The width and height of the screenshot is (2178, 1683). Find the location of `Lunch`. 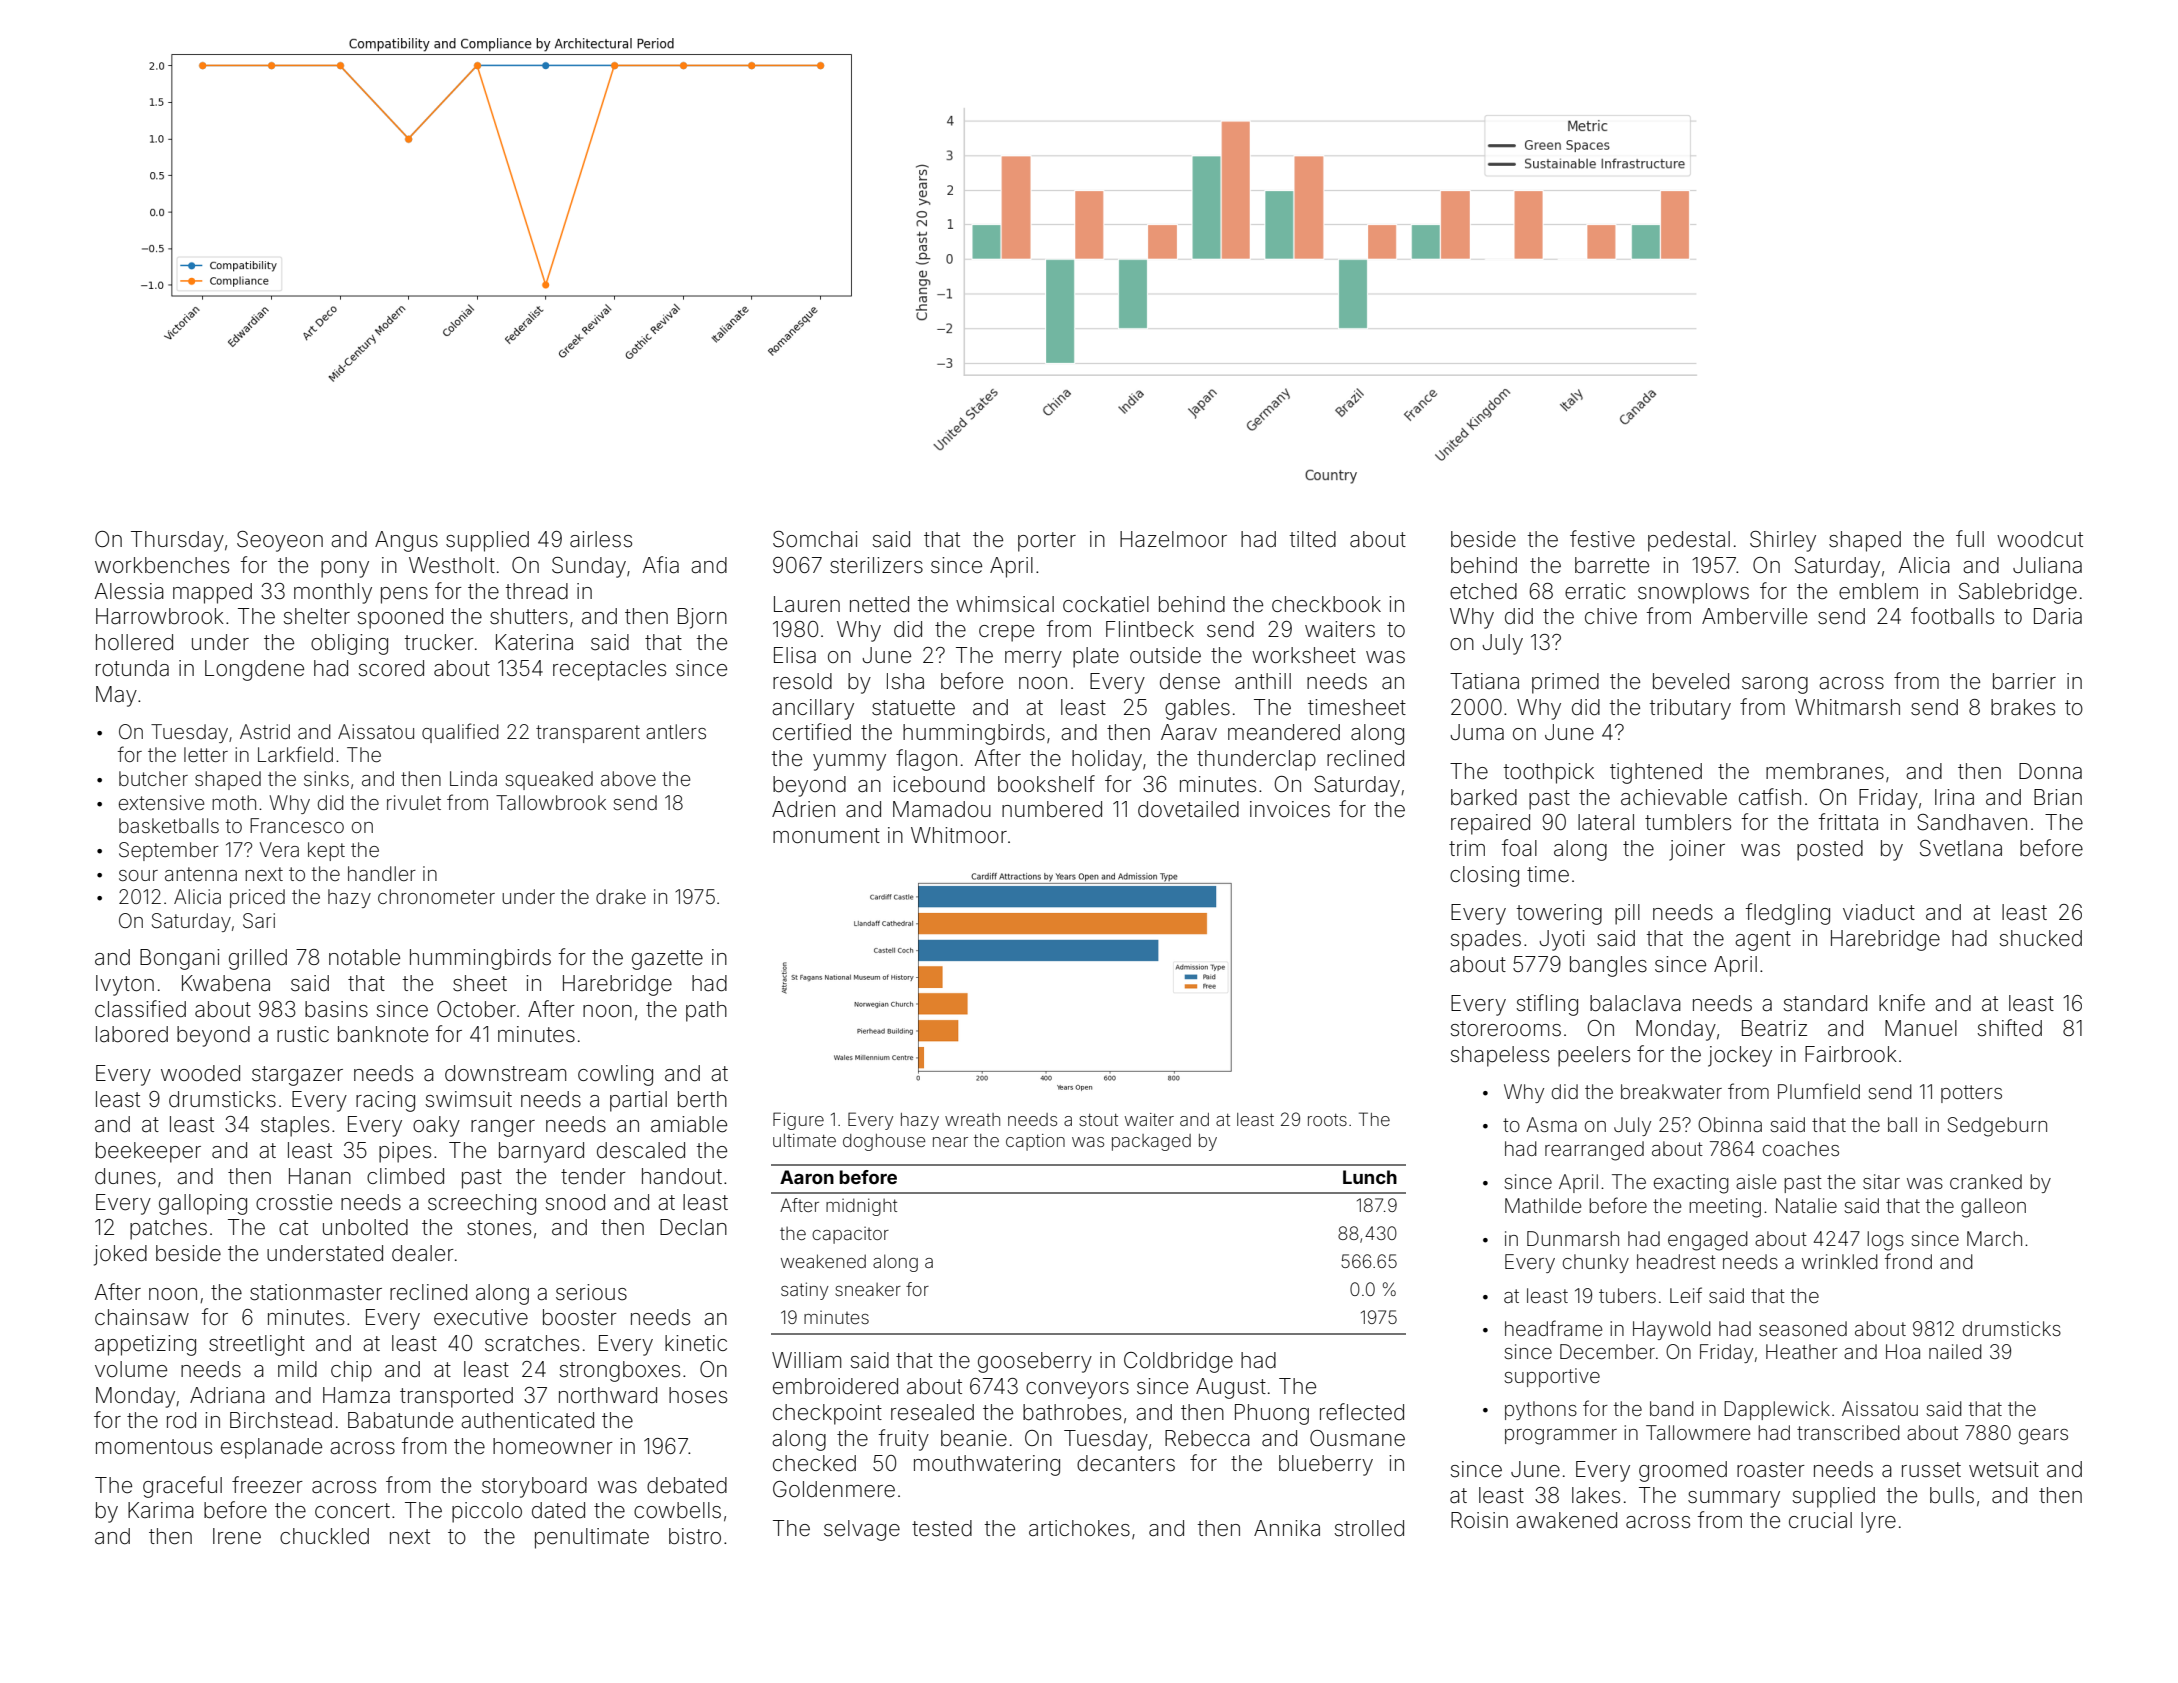

Lunch is located at coordinates (1370, 1177).
